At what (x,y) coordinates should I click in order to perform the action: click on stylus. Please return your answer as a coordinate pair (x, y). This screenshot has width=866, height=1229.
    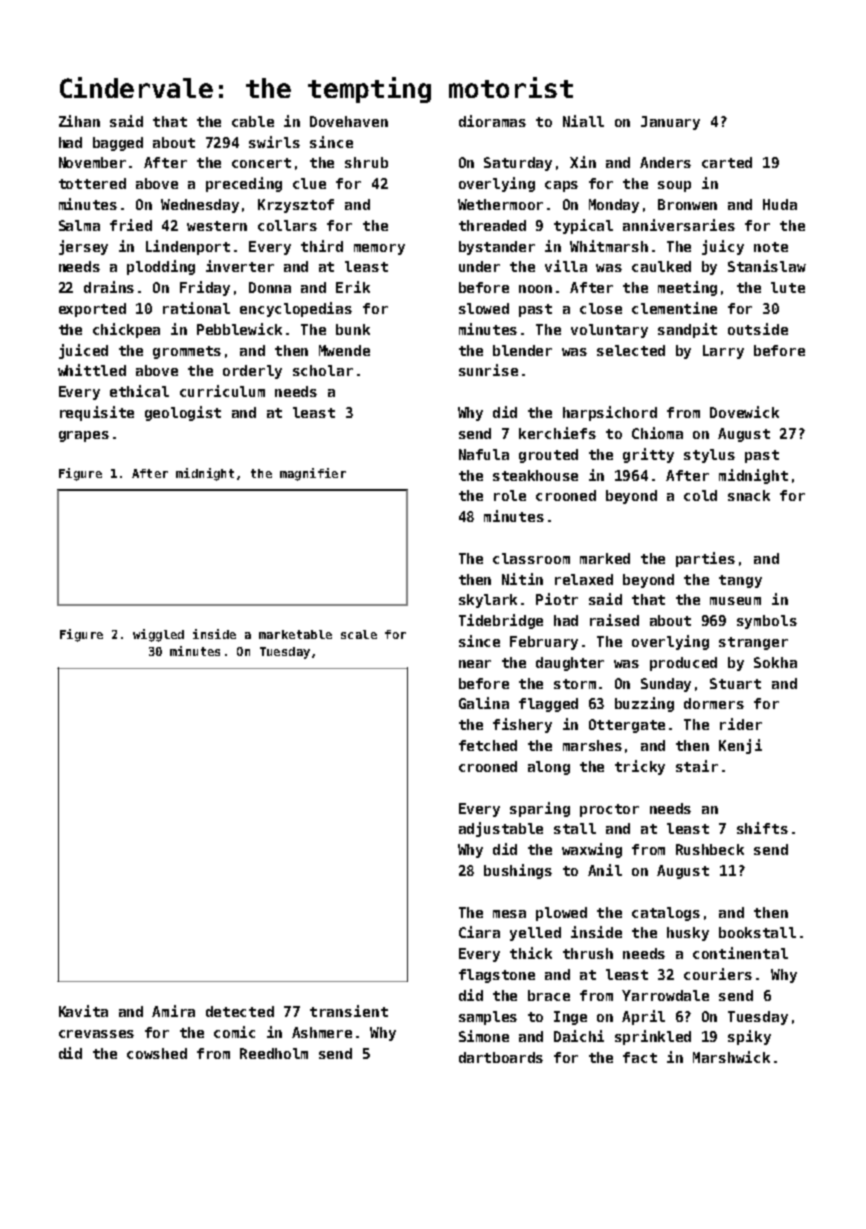
    Looking at the image, I should click on (709, 456).
